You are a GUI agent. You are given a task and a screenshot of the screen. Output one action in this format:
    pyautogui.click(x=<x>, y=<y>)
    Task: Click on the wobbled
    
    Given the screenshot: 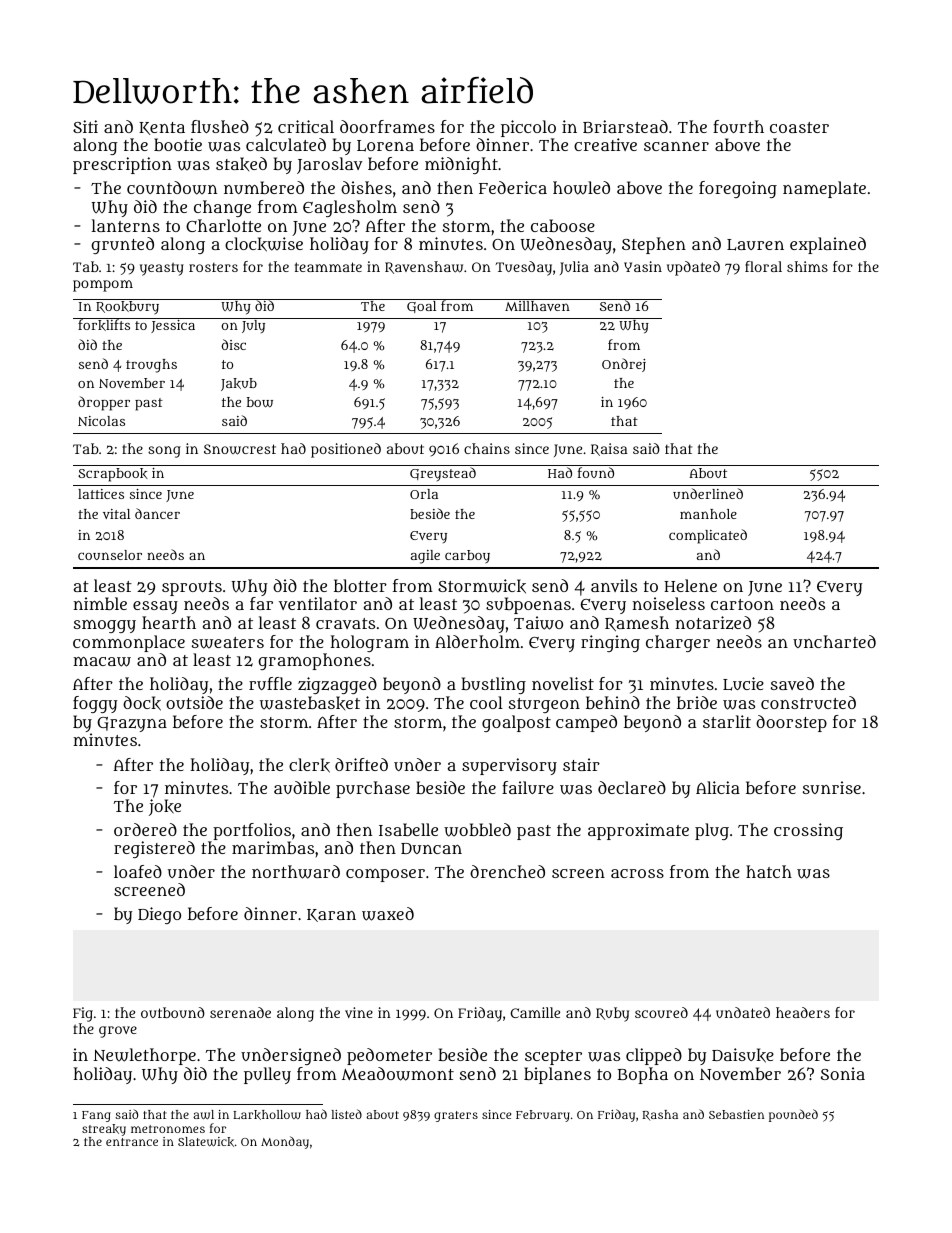 What is the action you would take?
    pyautogui.click(x=477, y=830)
